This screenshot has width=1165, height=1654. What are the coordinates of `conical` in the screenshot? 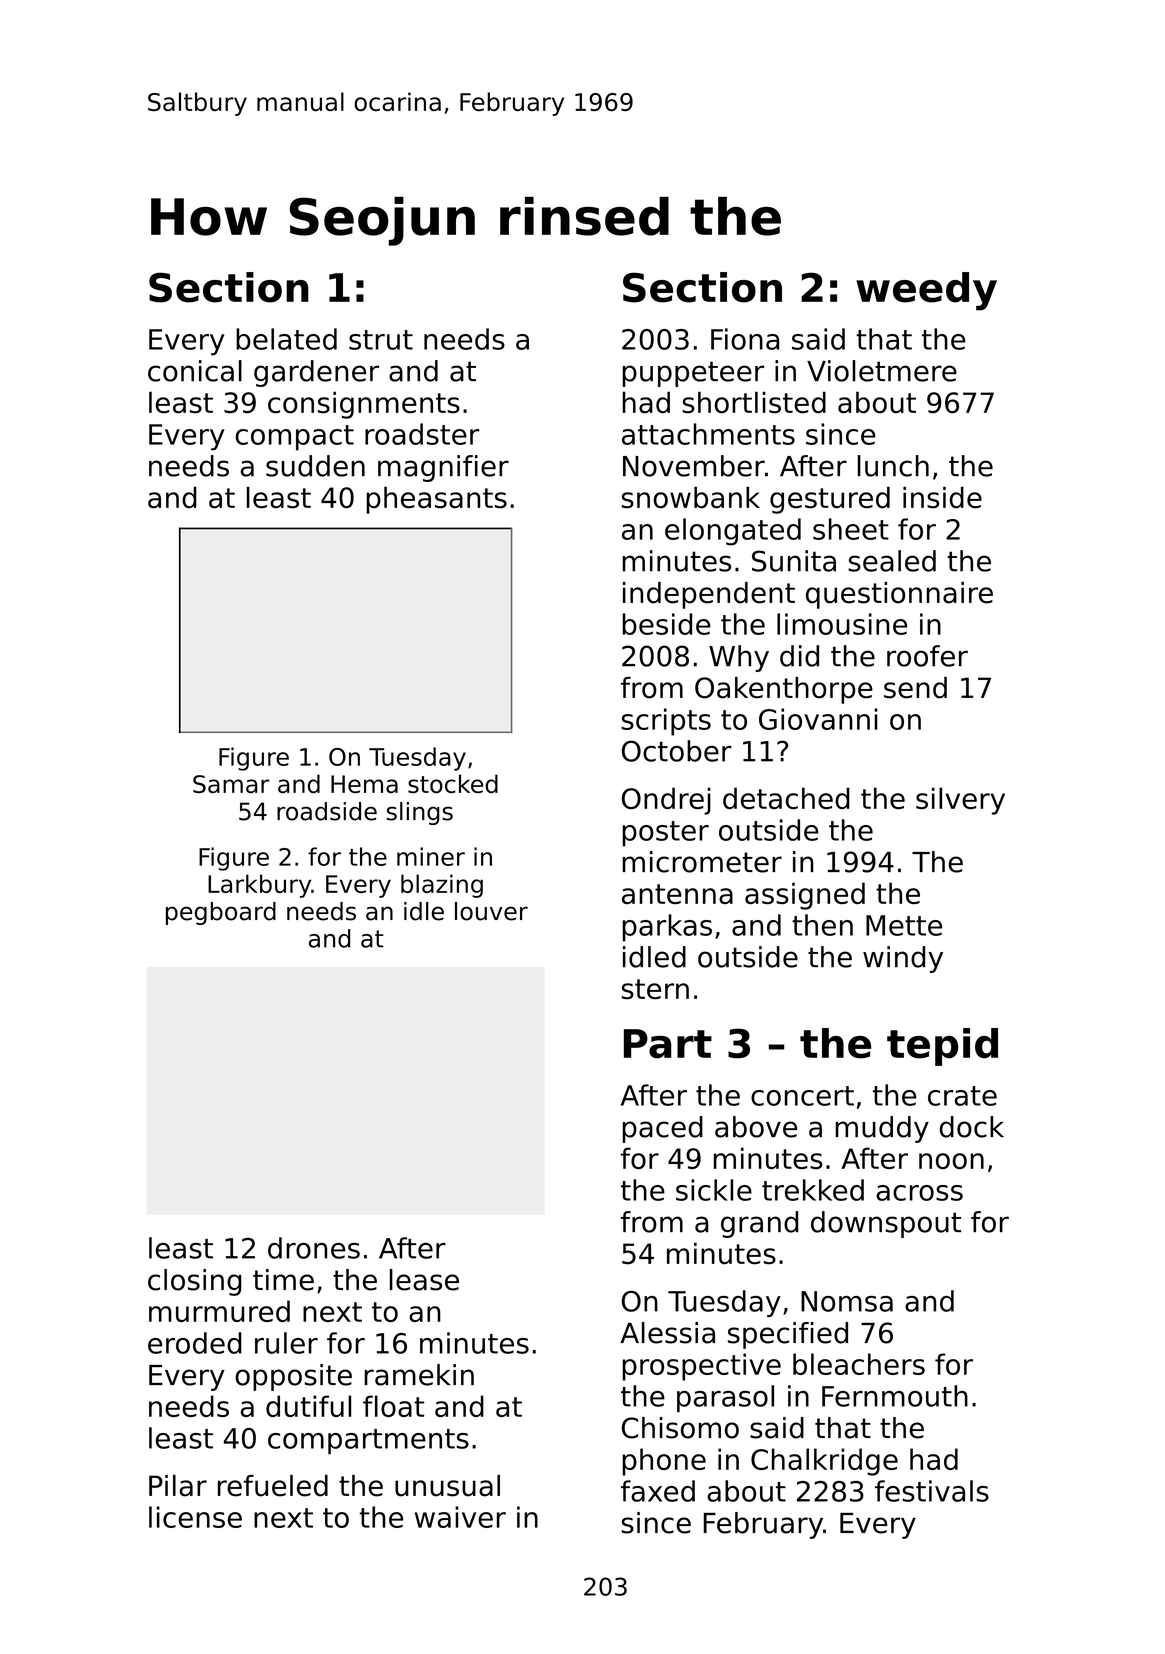 It's located at (195, 371).
